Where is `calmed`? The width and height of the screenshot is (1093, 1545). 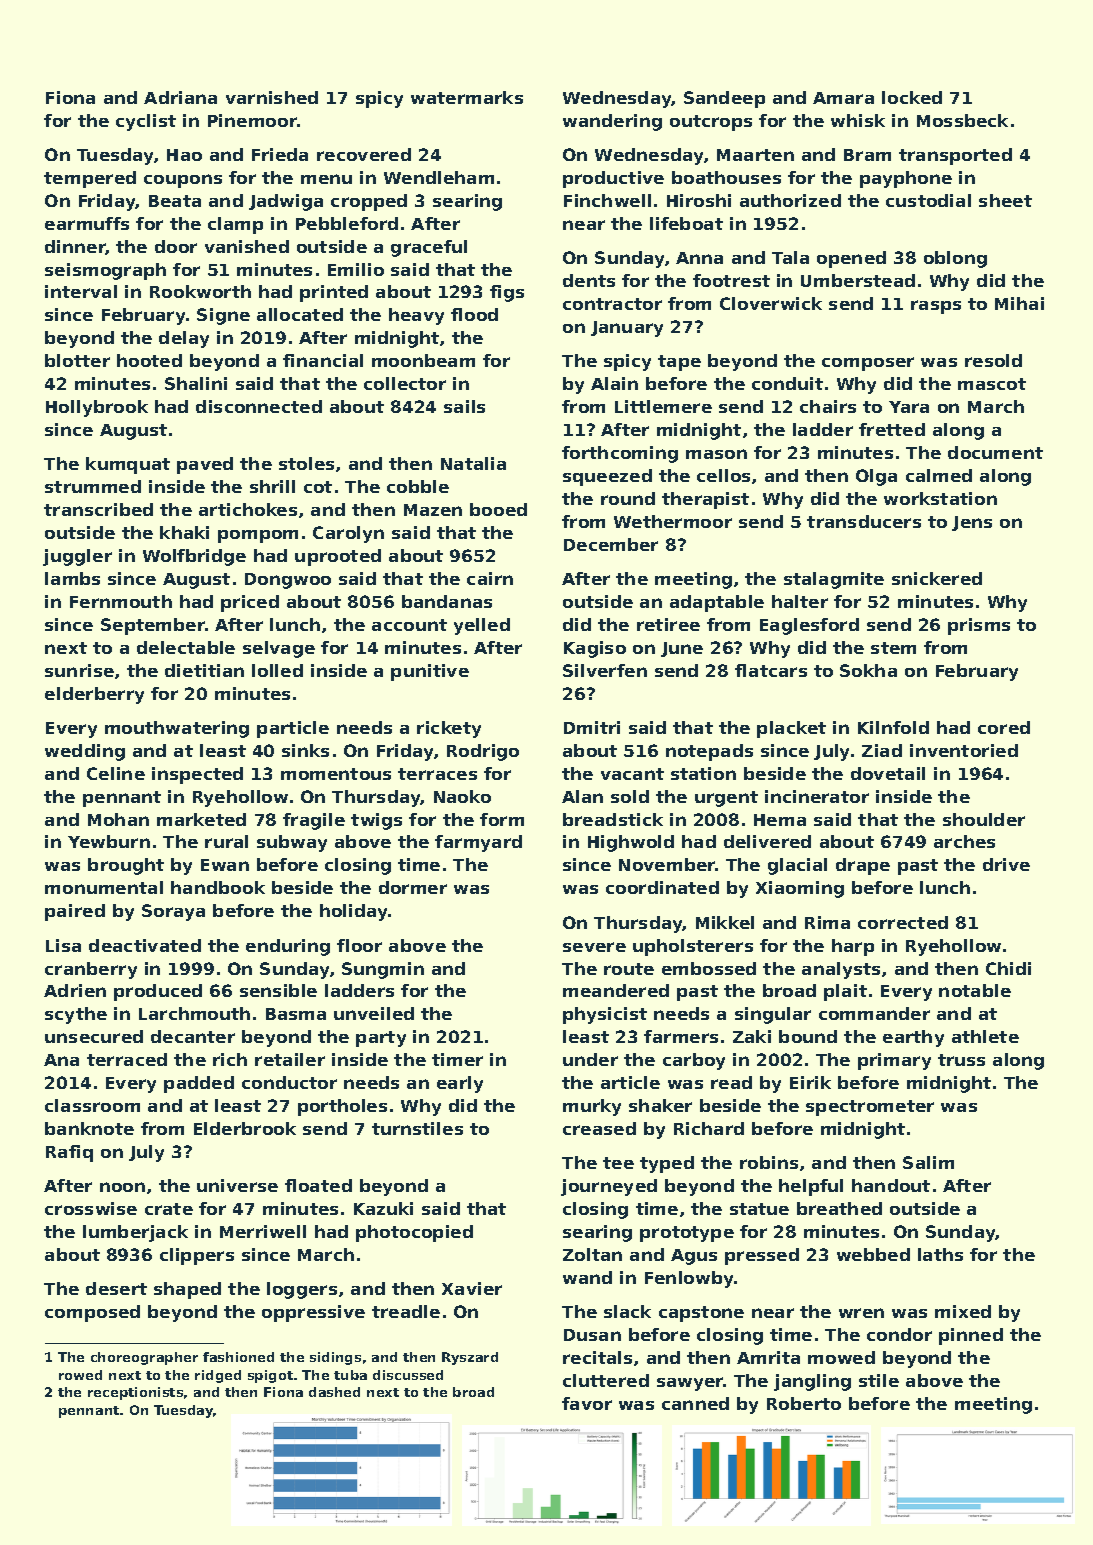 calmed is located at coordinates (939, 475).
